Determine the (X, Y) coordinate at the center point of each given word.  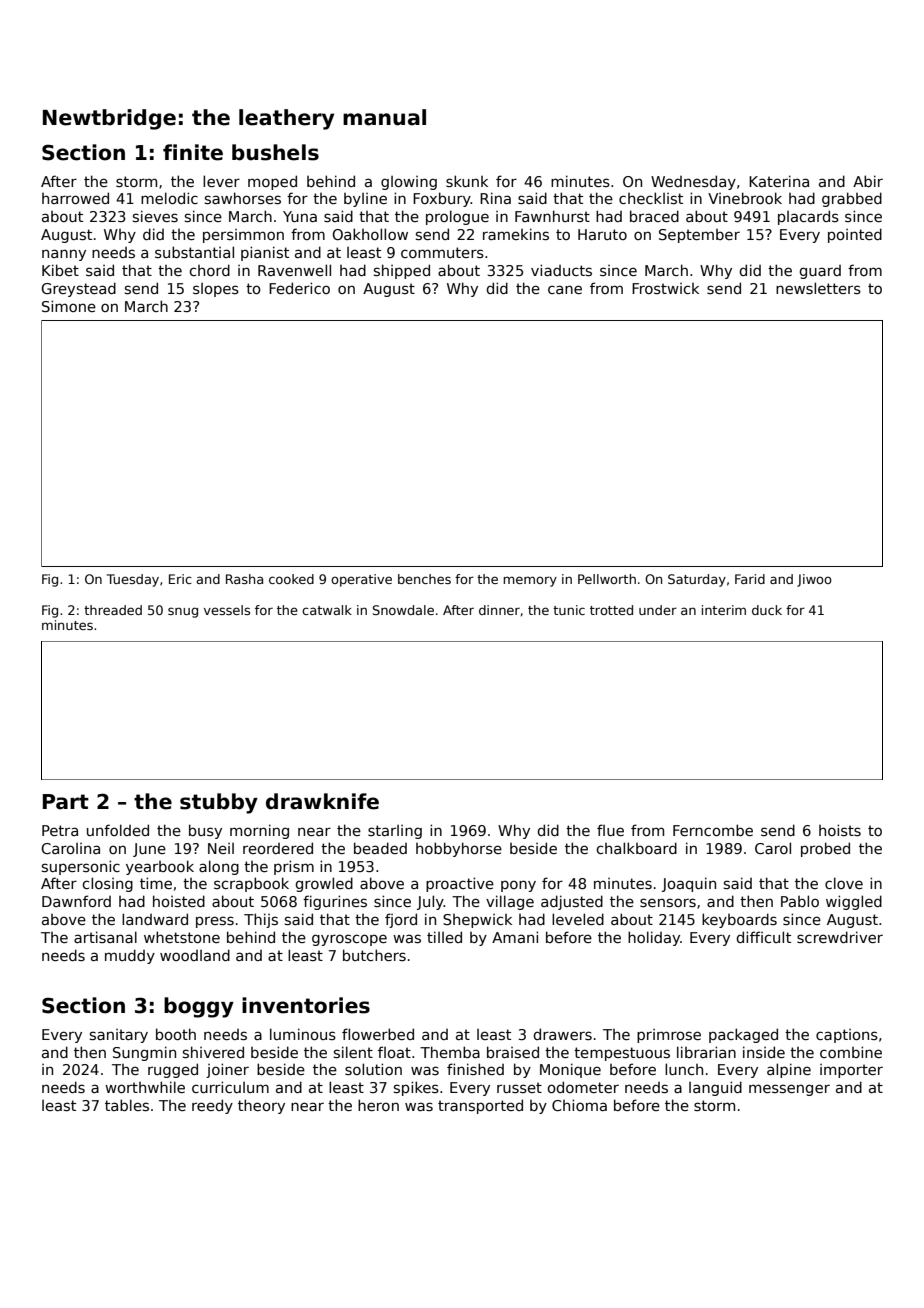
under (658, 610)
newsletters (818, 288)
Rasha (244, 579)
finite (193, 152)
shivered (213, 1052)
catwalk (327, 610)
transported (480, 1106)
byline (365, 200)
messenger (789, 1090)
